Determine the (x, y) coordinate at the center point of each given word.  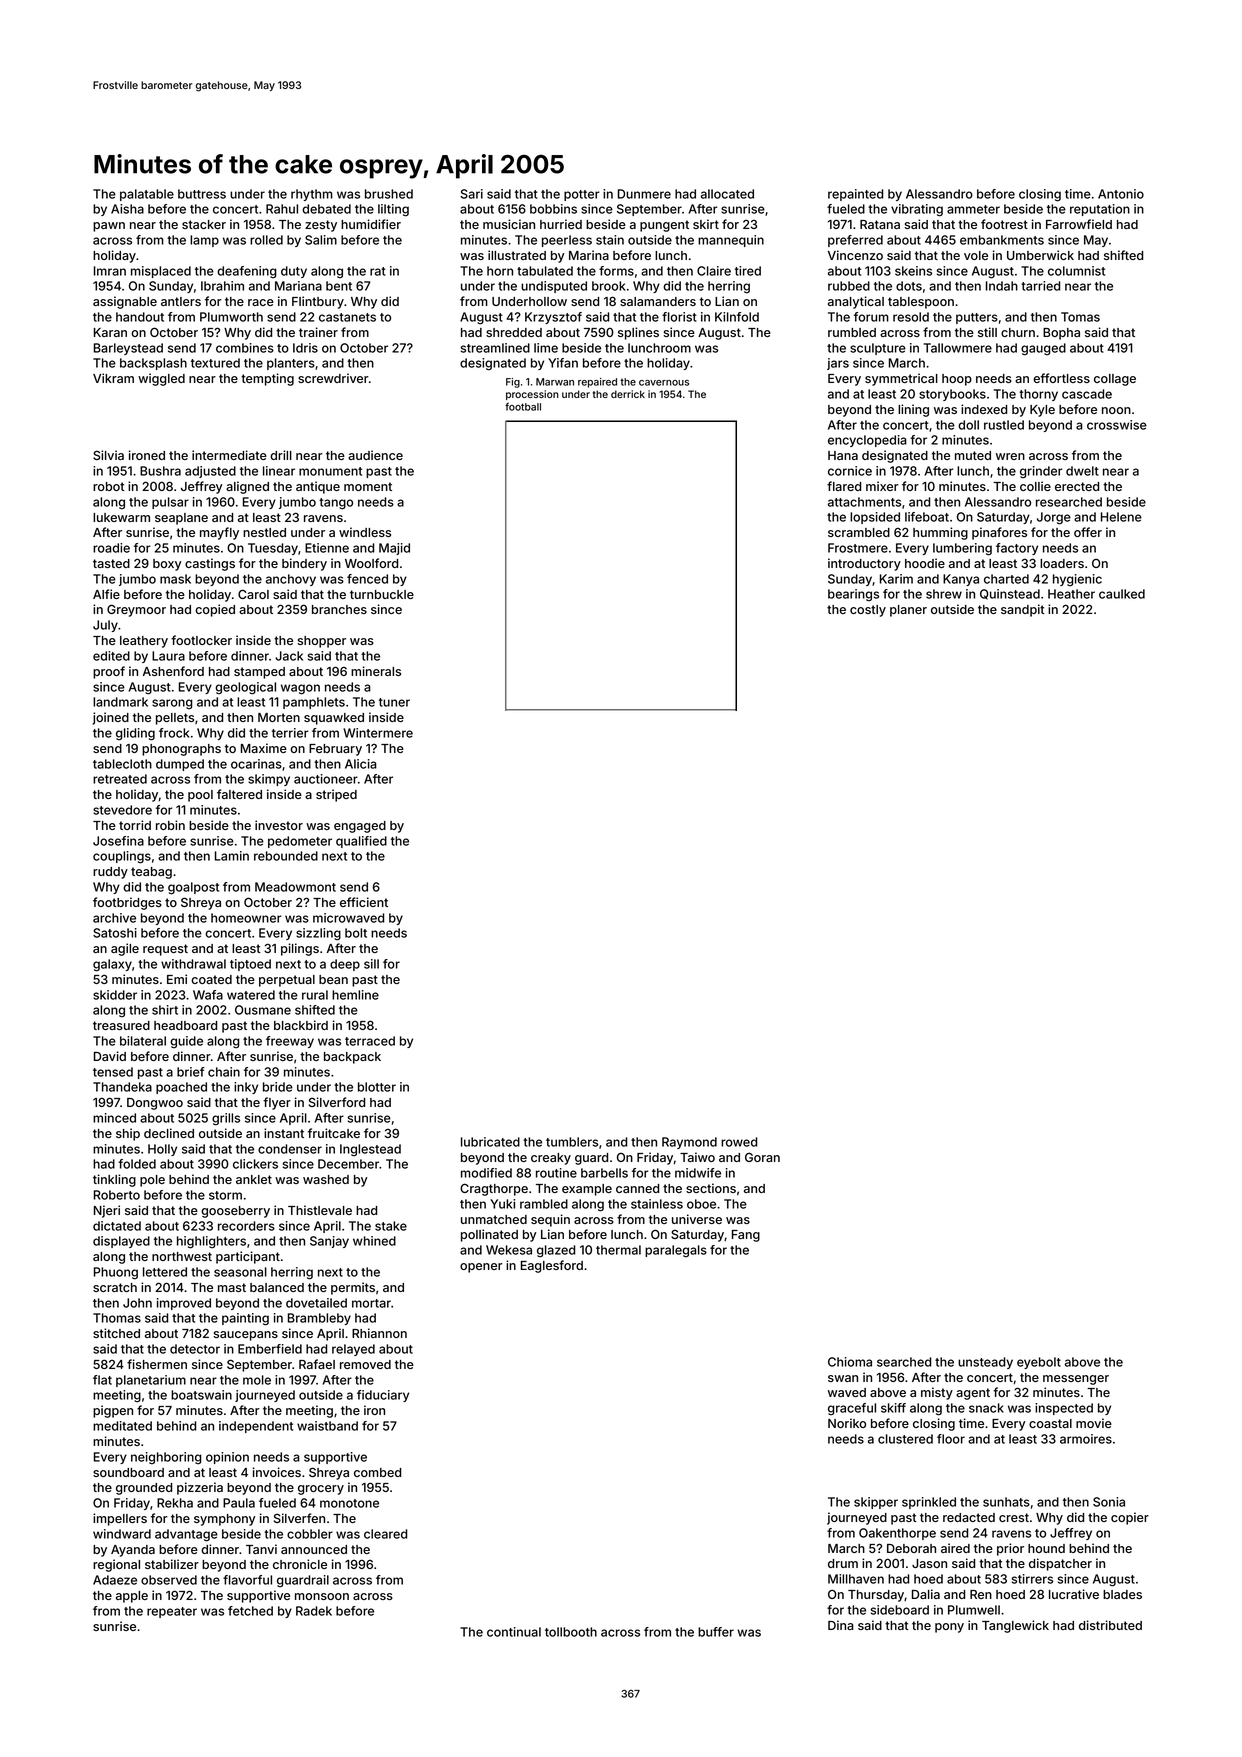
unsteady (985, 1363)
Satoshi (115, 933)
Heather (1071, 594)
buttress (202, 194)
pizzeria (200, 1488)
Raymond (689, 1143)
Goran (762, 1157)
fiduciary (383, 1396)
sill (371, 964)
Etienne (327, 548)
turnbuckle (382, 594)
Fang (746, 1236)
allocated (727, 194)
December (348, 1164)
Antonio (1121, 194)
